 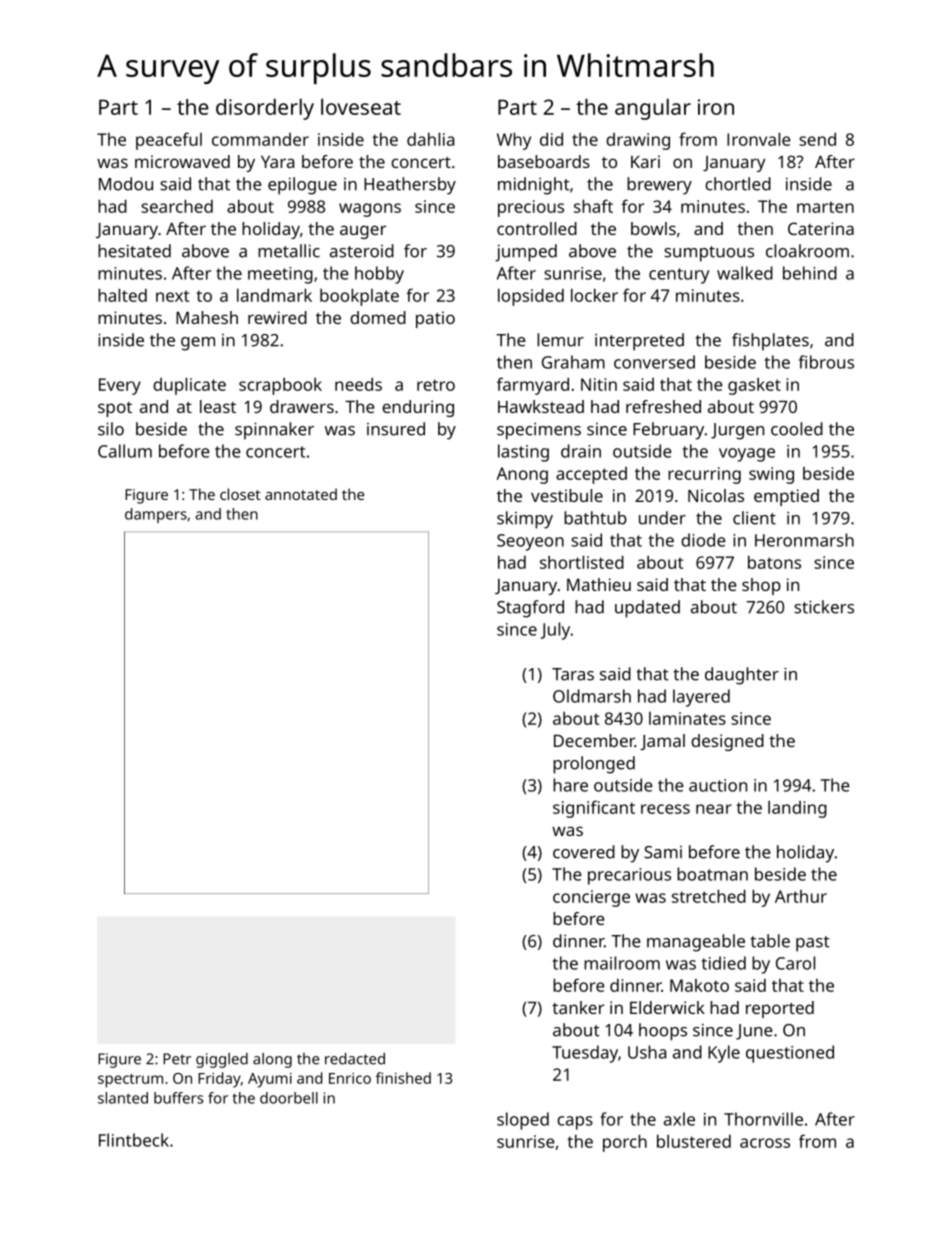 I want to click on recess, so click(x=665, y=809).
